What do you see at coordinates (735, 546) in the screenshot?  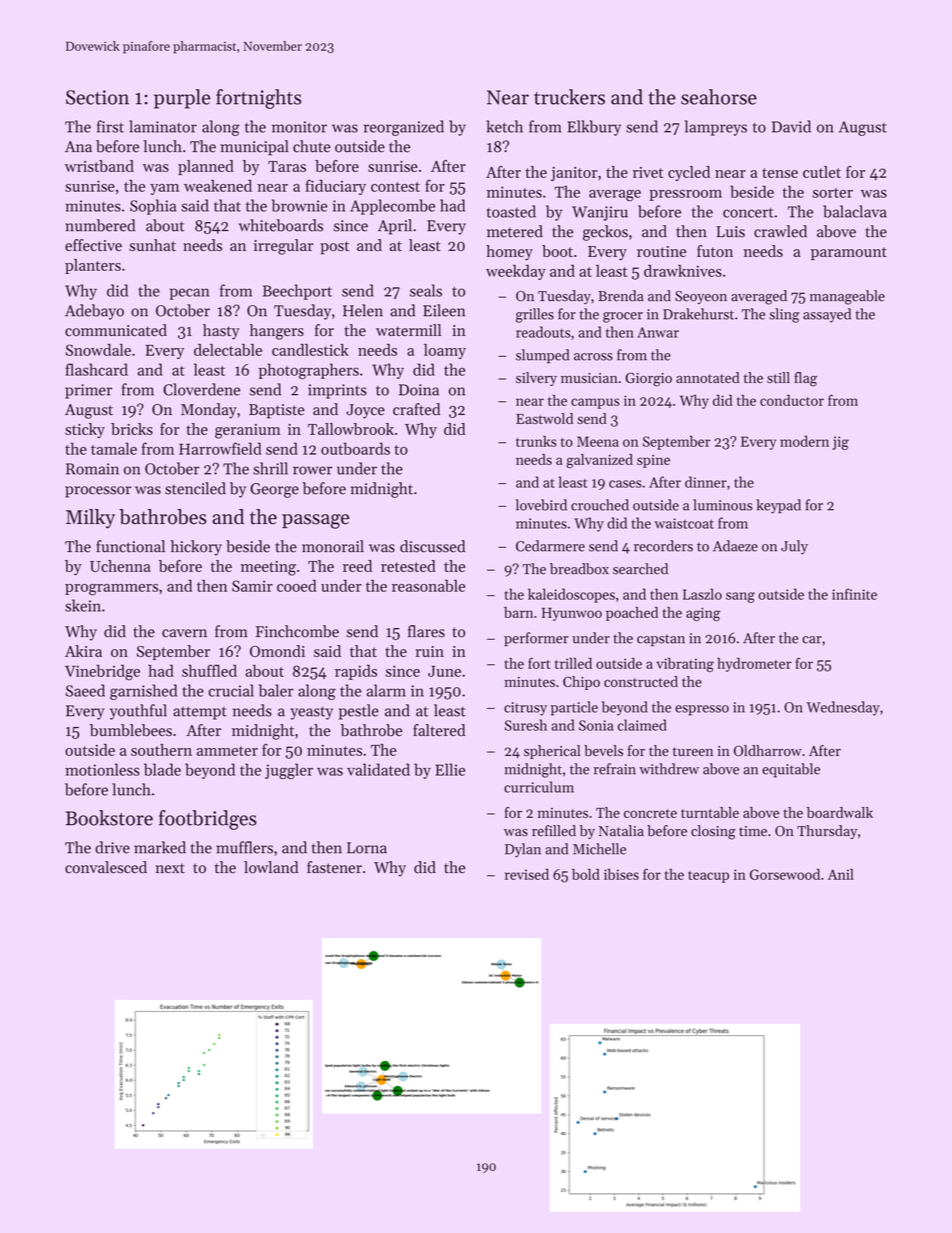 I see `Adaeze` at bounding box center [735, 546].
